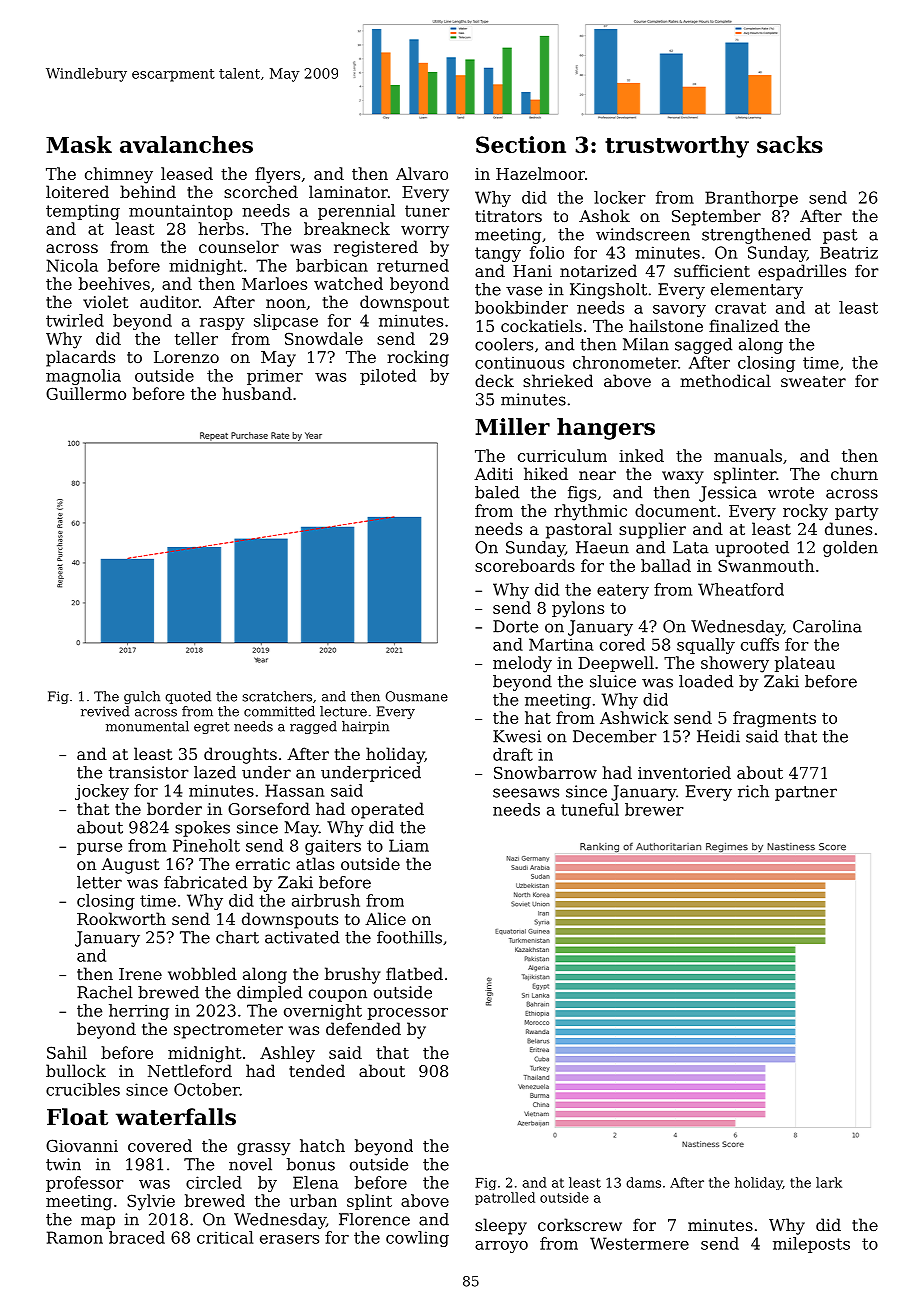 Image resolution: width=924 pixels, height=1314 pixels. I want to click on twirled, so click(75, 320).
